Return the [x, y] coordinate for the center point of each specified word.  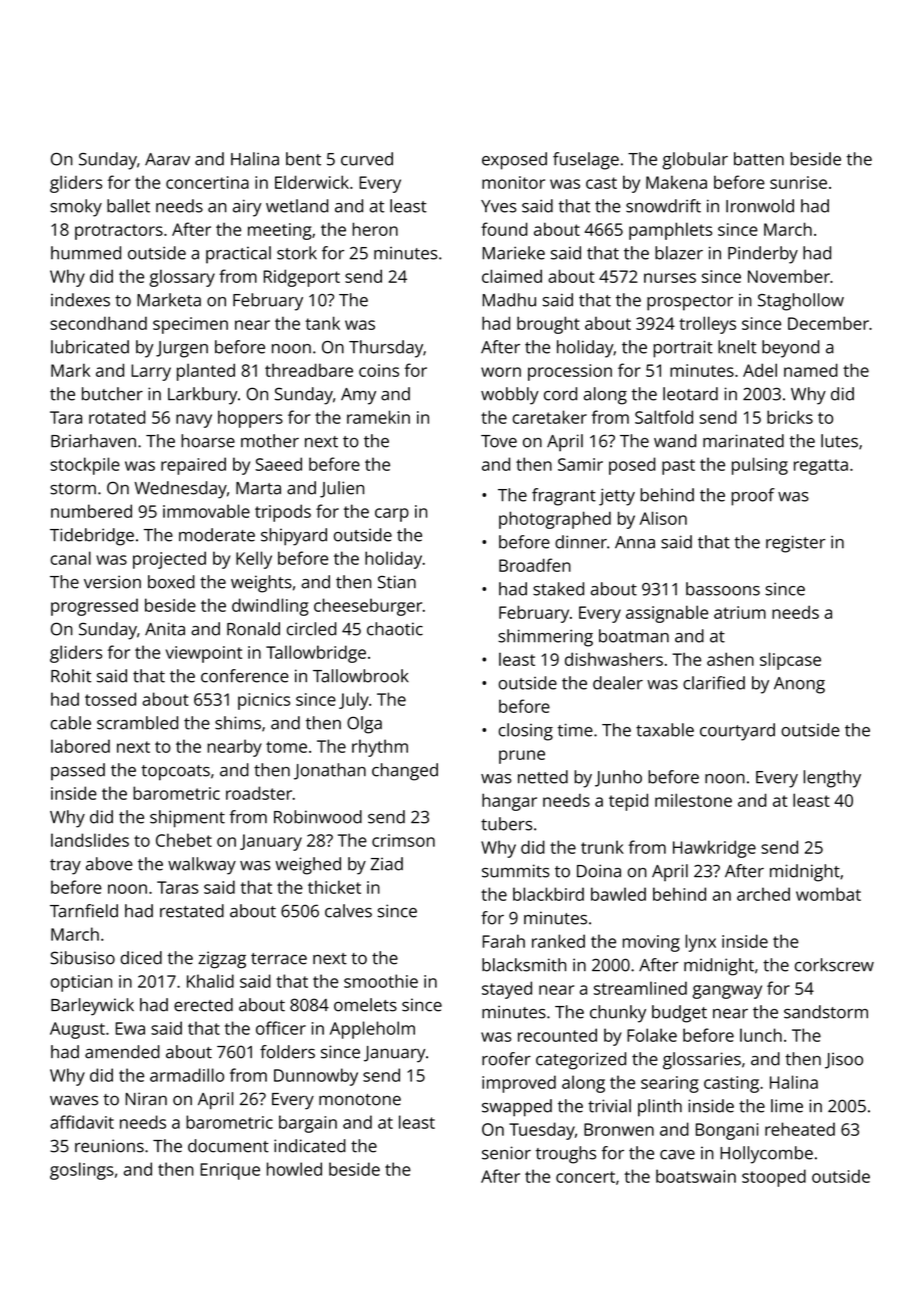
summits [516, 871]
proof [753, 497]
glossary [182, 278]
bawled [618, 894]
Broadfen [535, 565]
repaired [193, 466]
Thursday [386, 349]
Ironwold [760, 206]
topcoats [175, 773]
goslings [82, 1171]
